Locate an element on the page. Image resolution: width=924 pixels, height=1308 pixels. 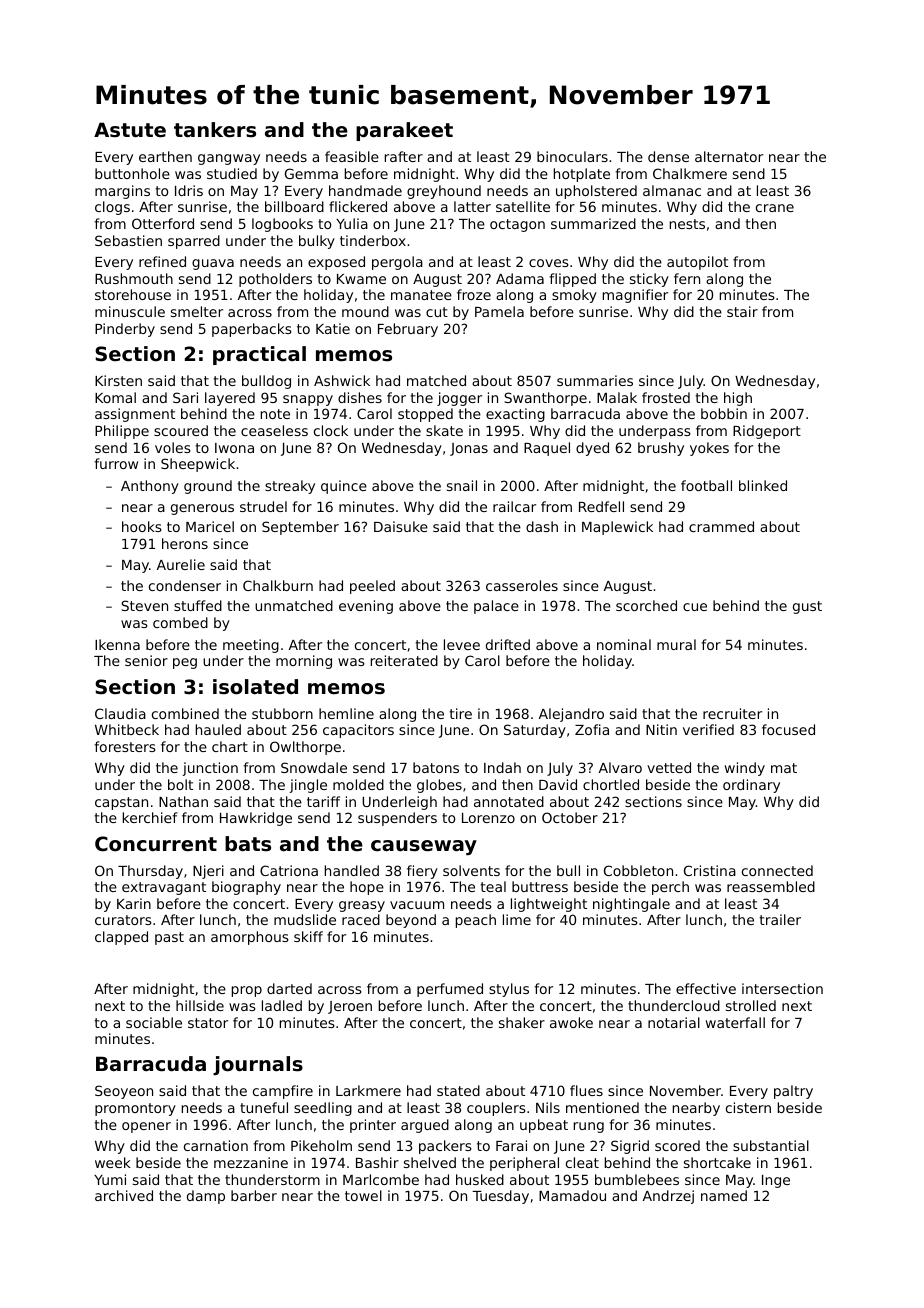
Saturday is located at coordinates (535, 731).
